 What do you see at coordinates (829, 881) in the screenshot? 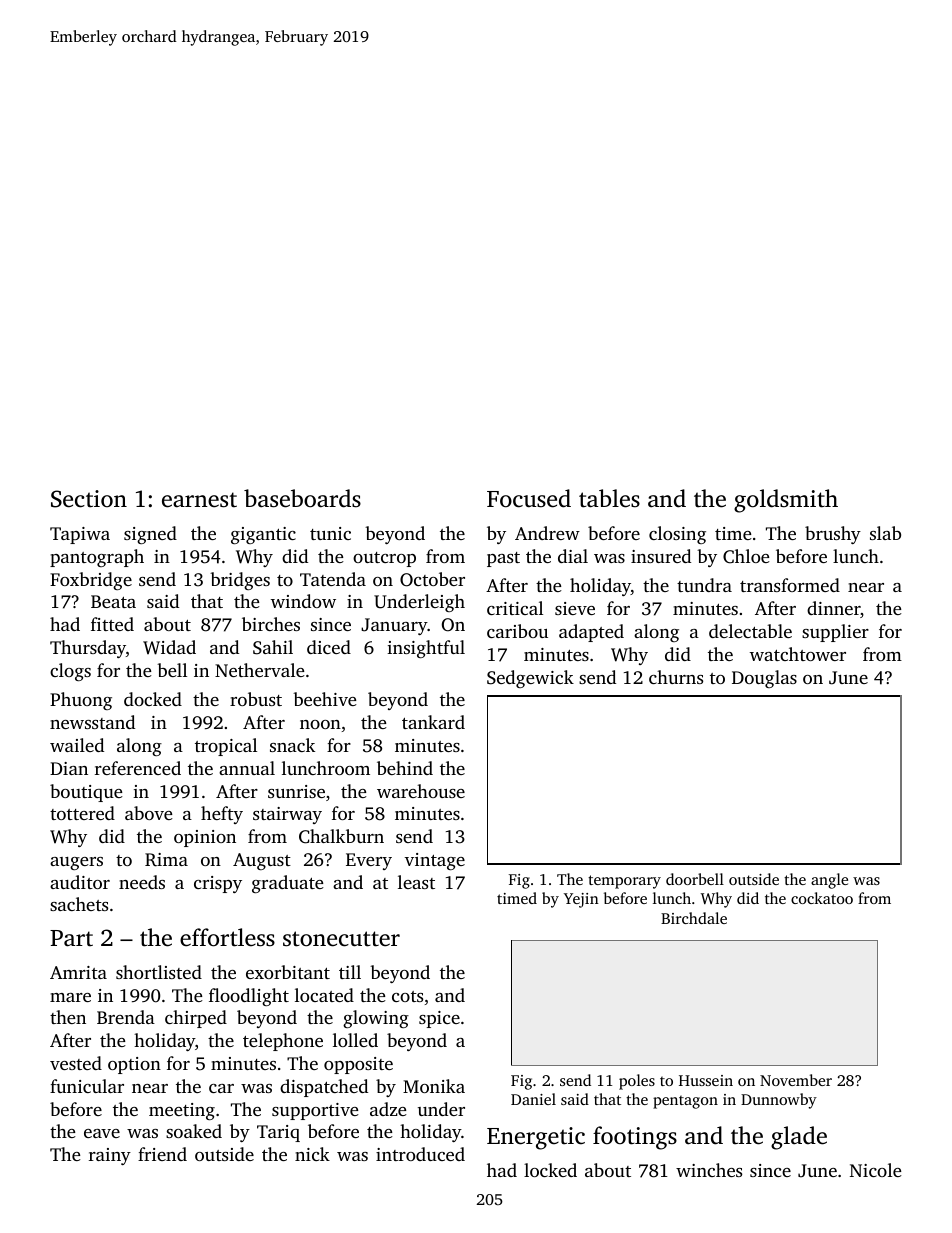
I see `angle` at bounding box center [829, 881].
